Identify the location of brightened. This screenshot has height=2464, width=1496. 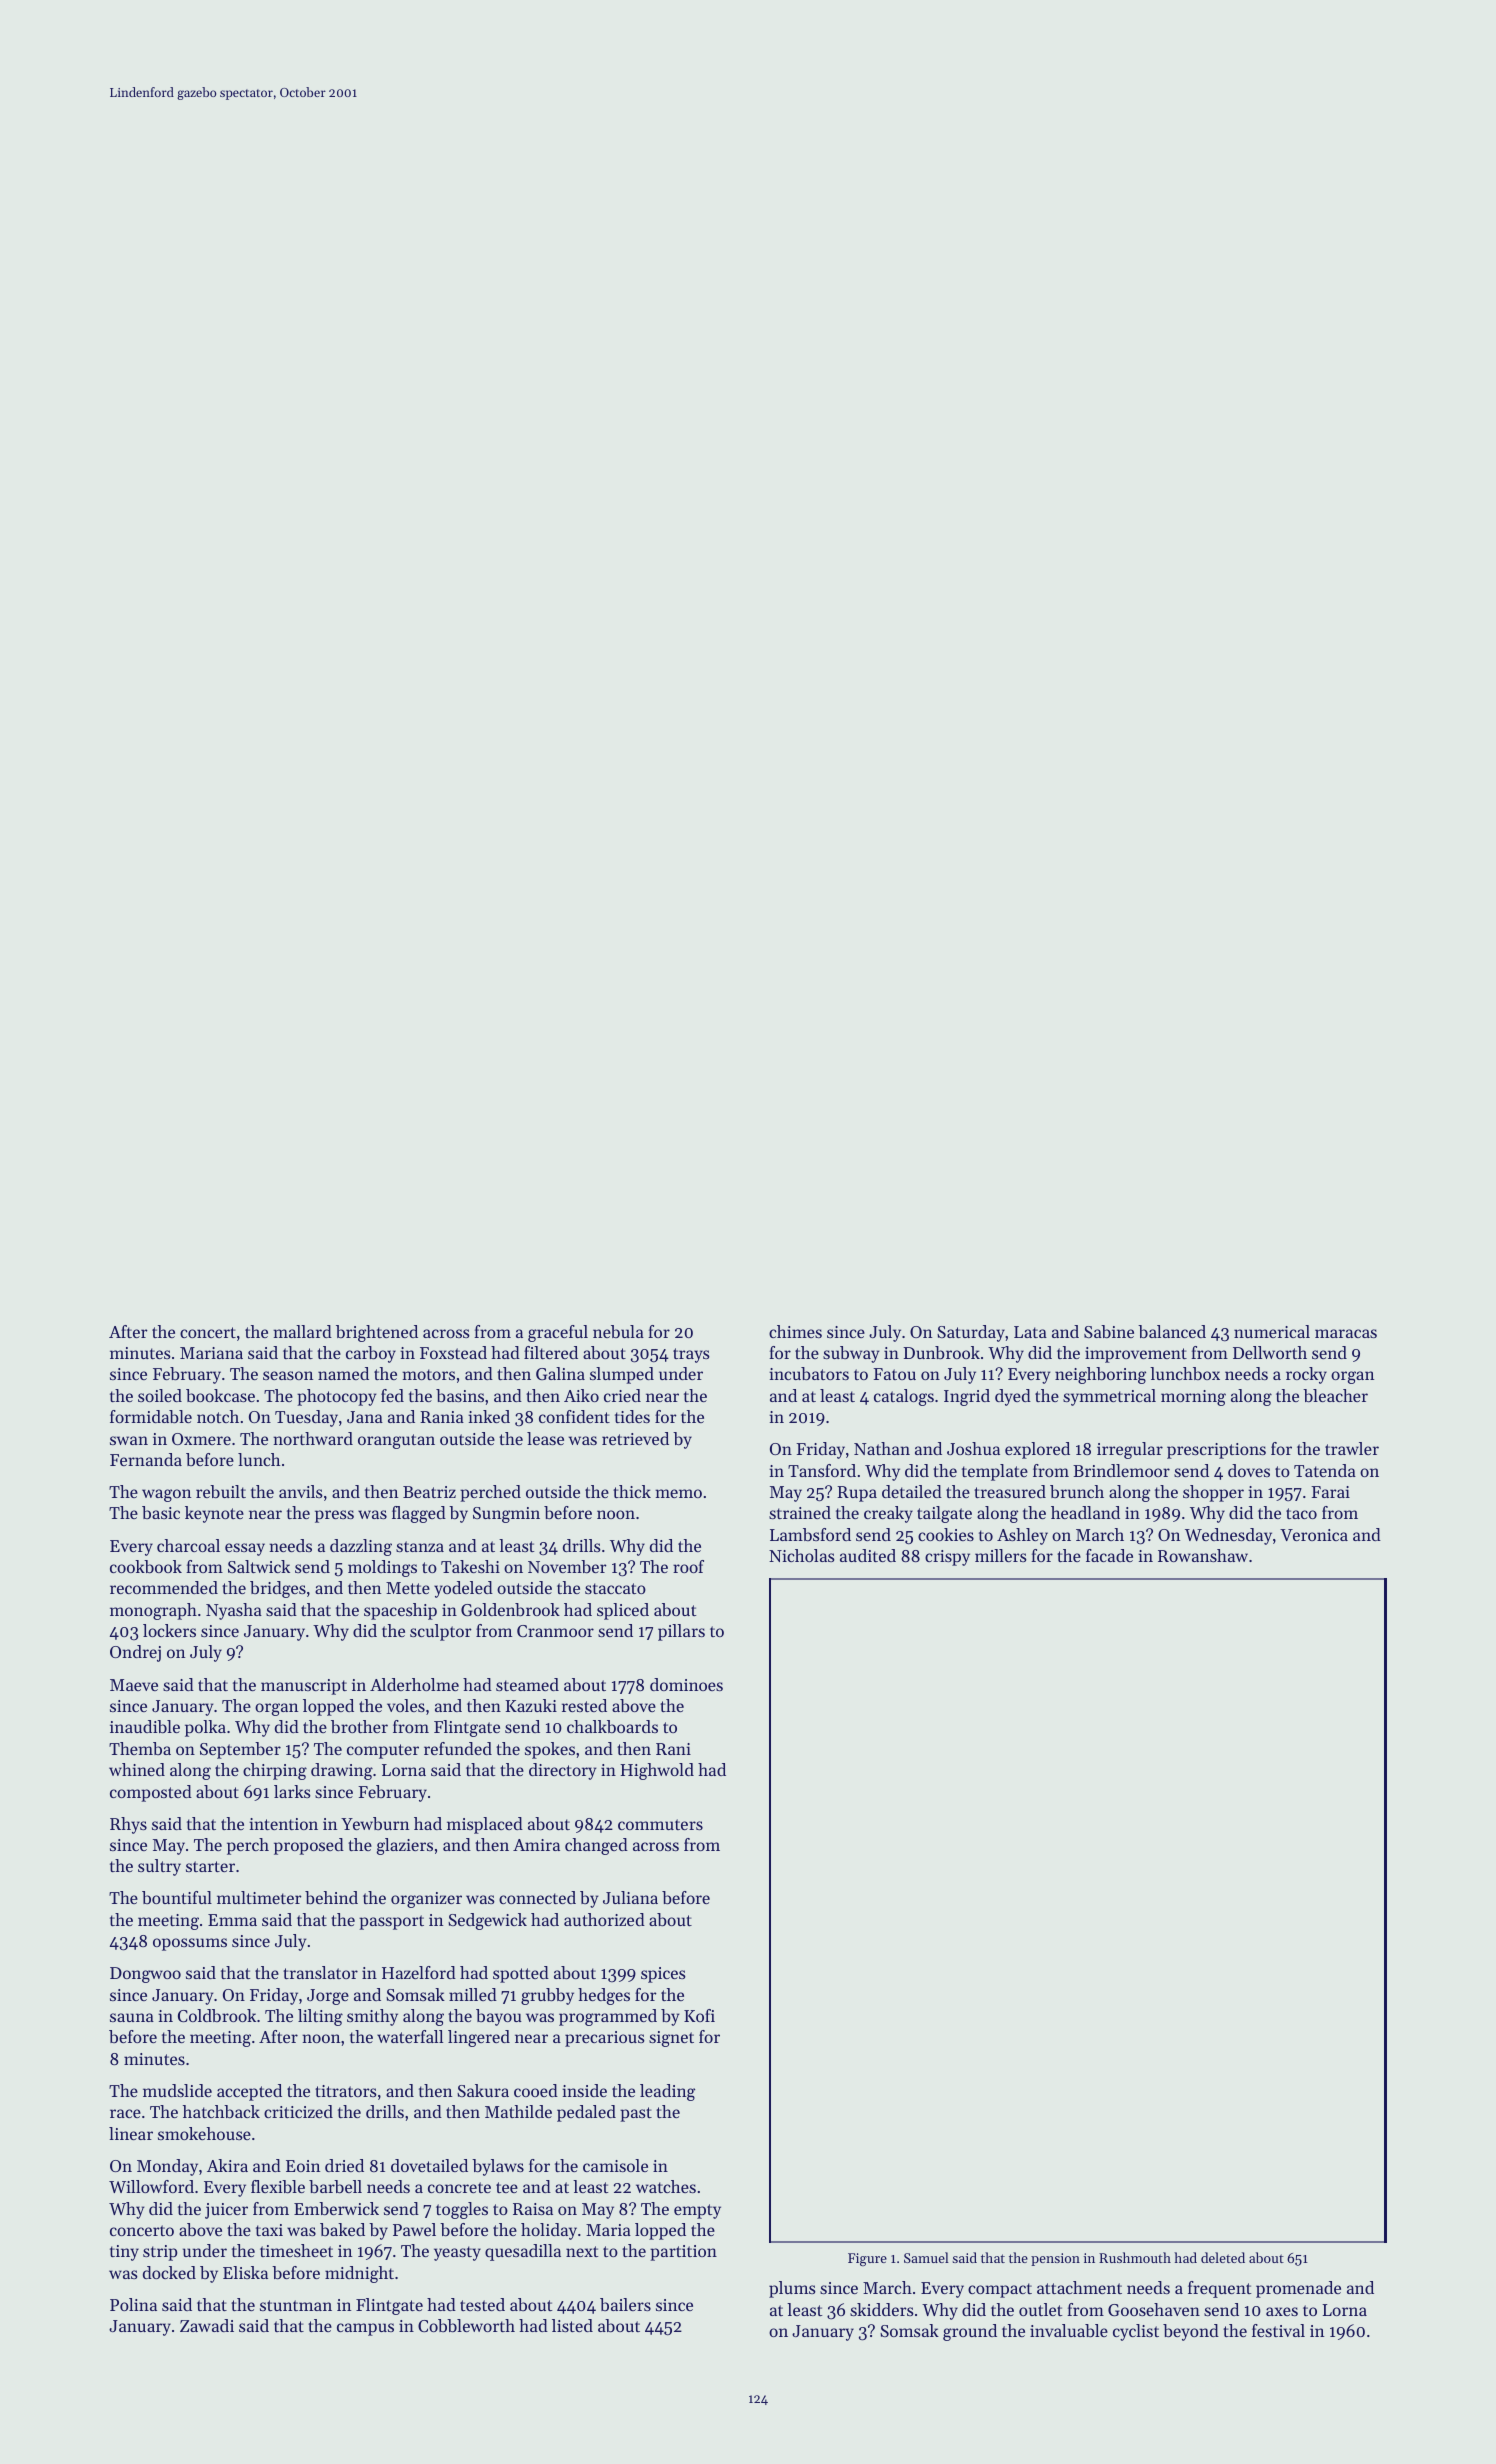
(377, 1333).
